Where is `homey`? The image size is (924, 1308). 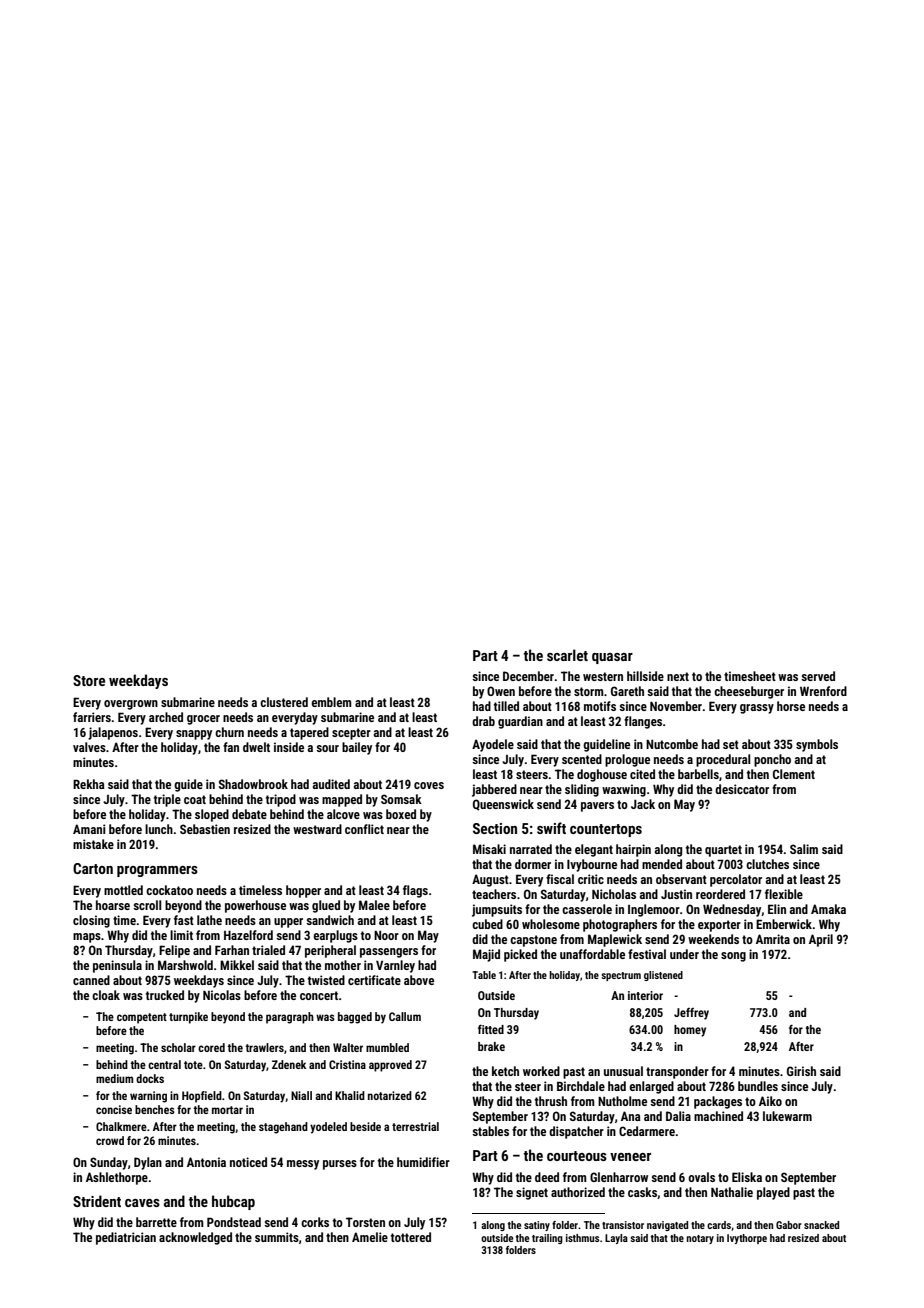
homey is located at coordinates (690, 1031).
